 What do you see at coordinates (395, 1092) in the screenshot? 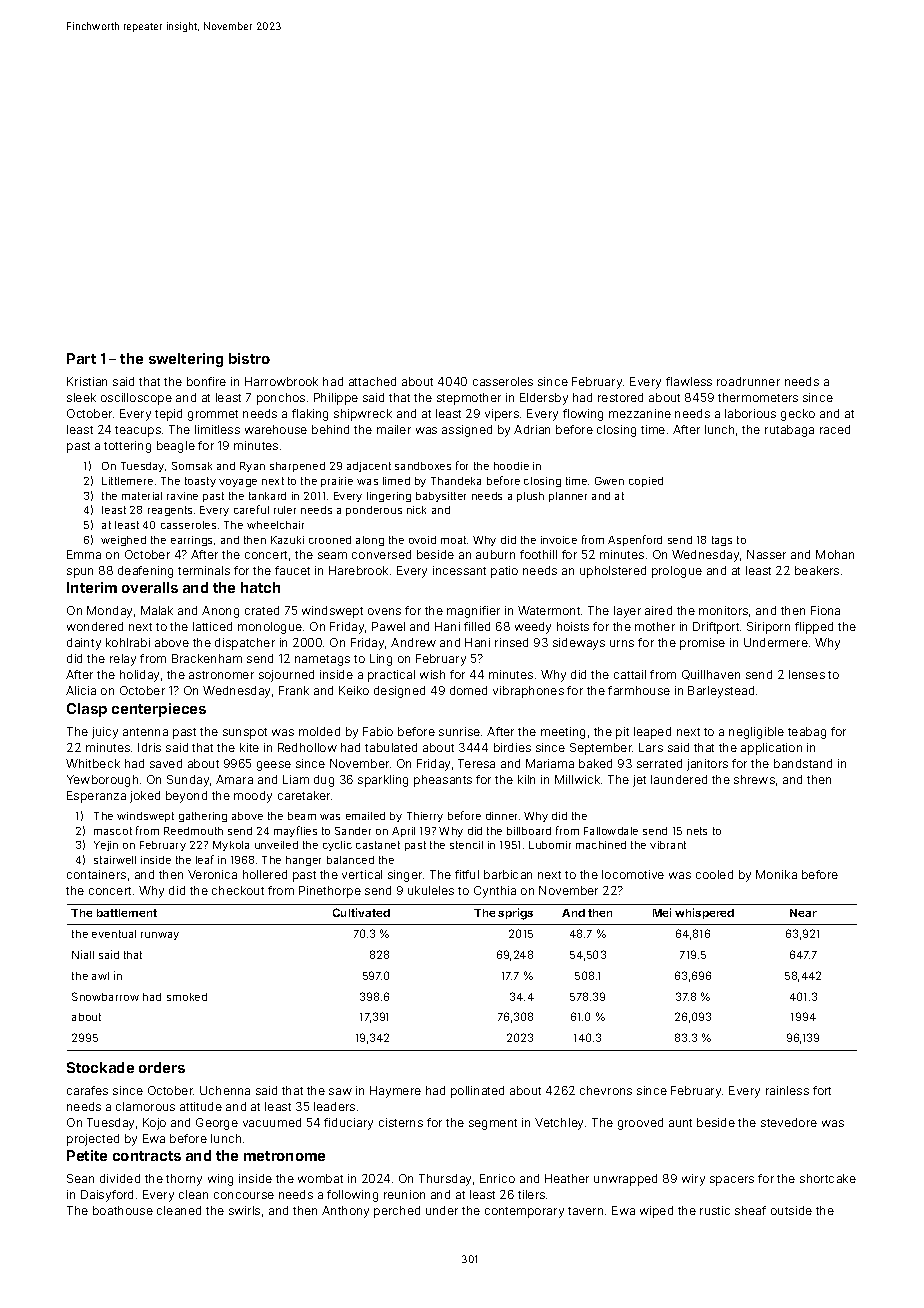
I see `Haymere` at bounding box center [395, 1092].
